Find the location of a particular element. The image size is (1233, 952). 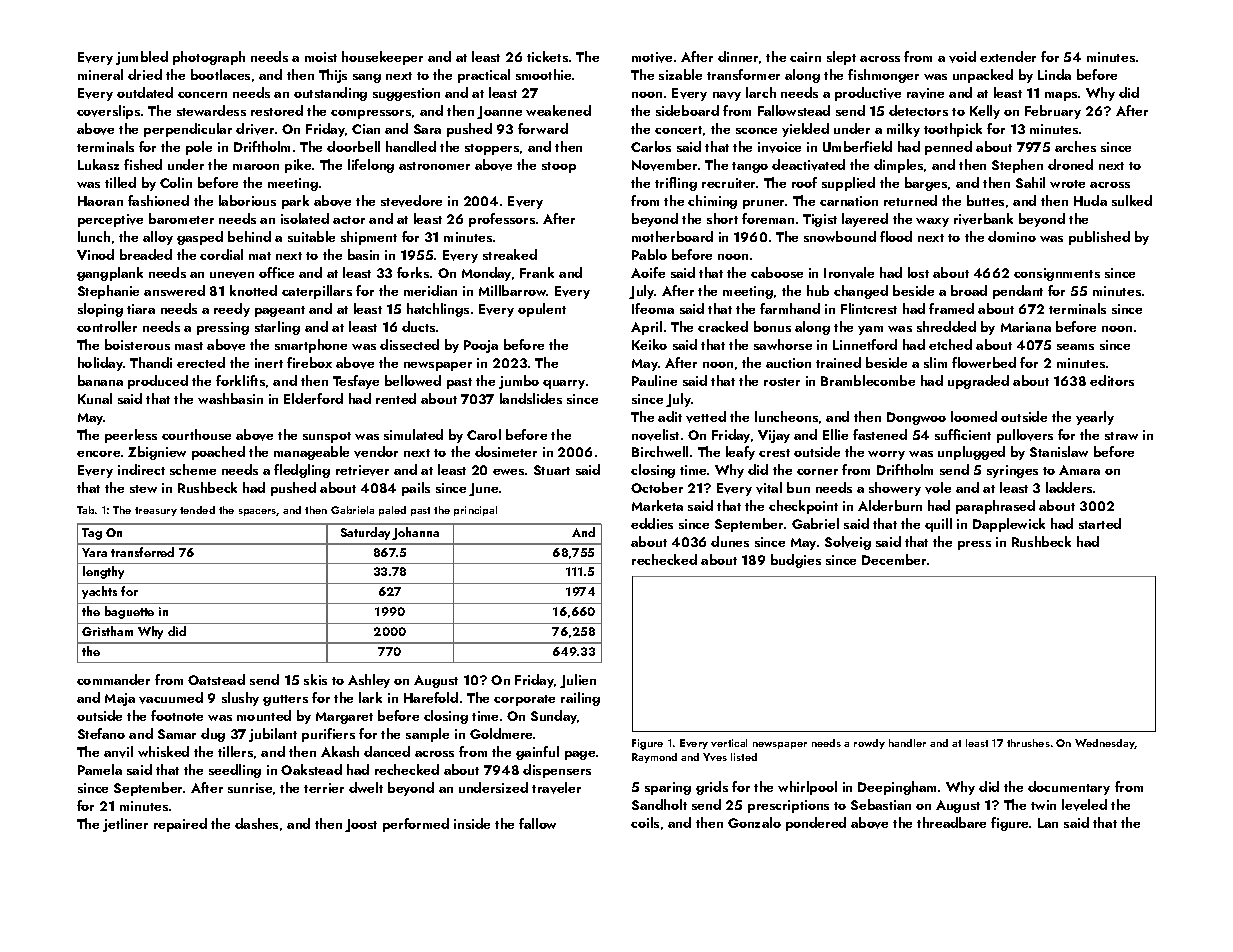

leveled is located at coordinates (1084, 805).
